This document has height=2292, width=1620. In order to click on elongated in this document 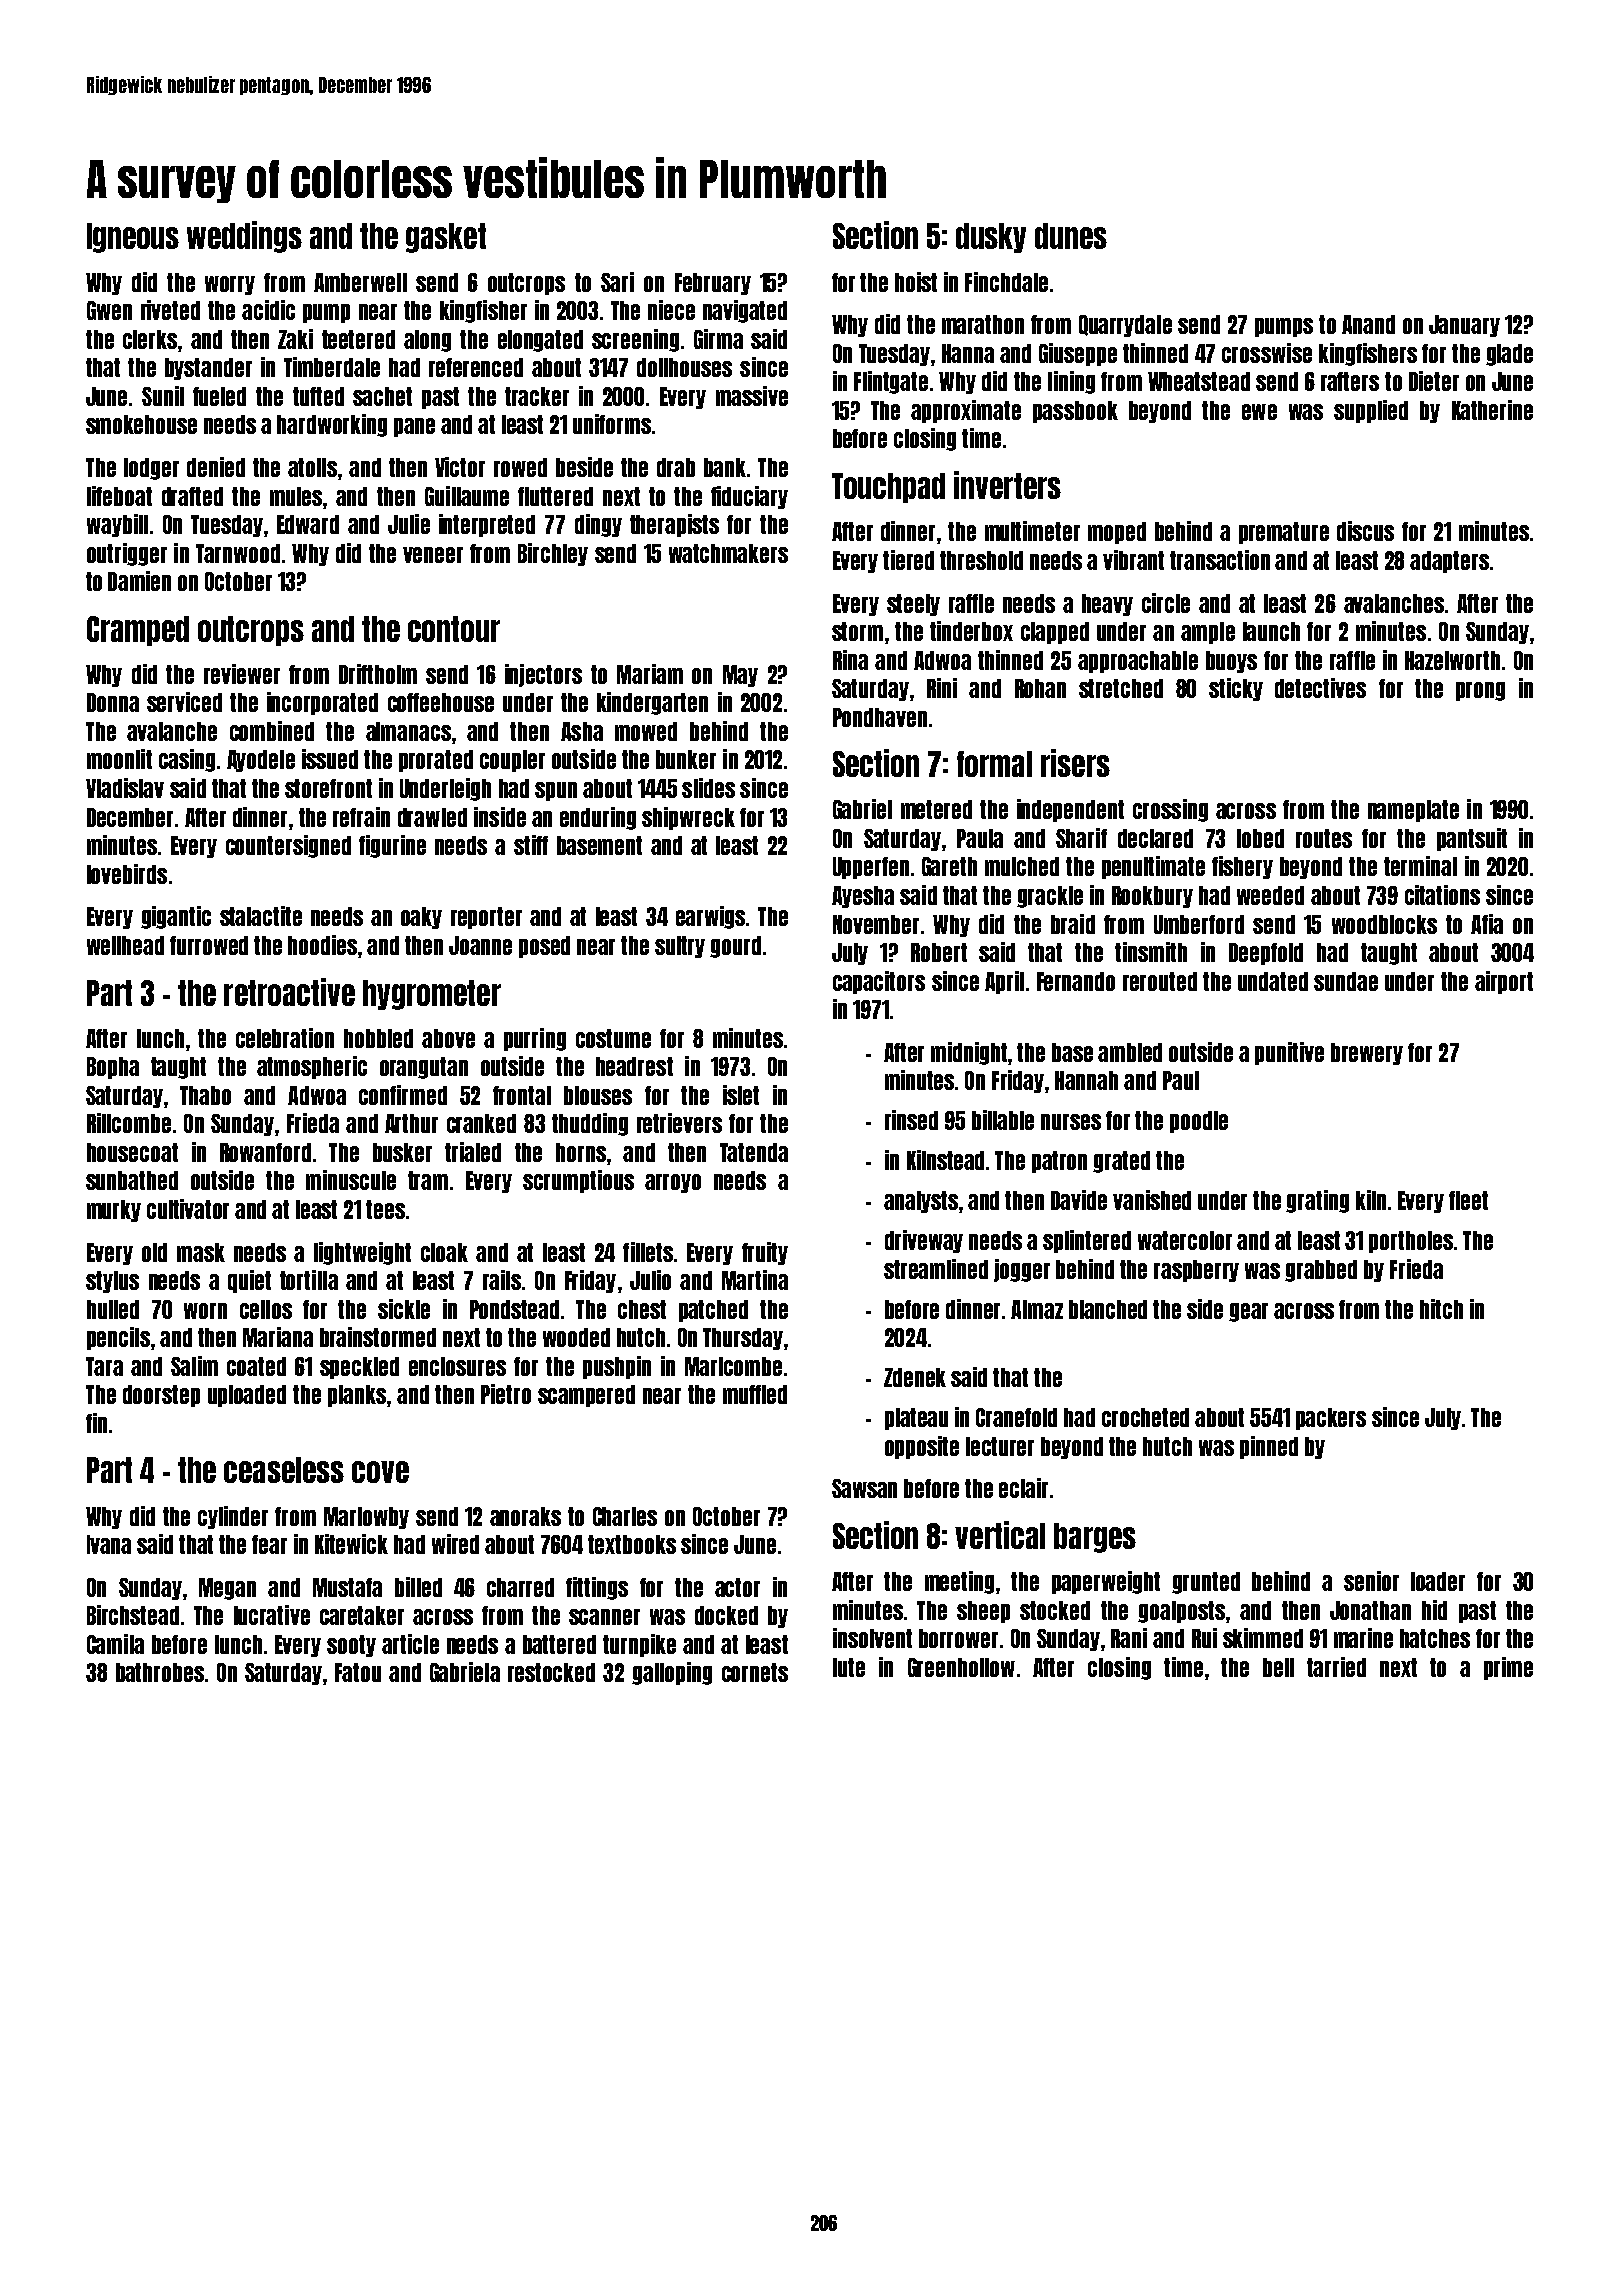, I will do `click(540, 341)`.
